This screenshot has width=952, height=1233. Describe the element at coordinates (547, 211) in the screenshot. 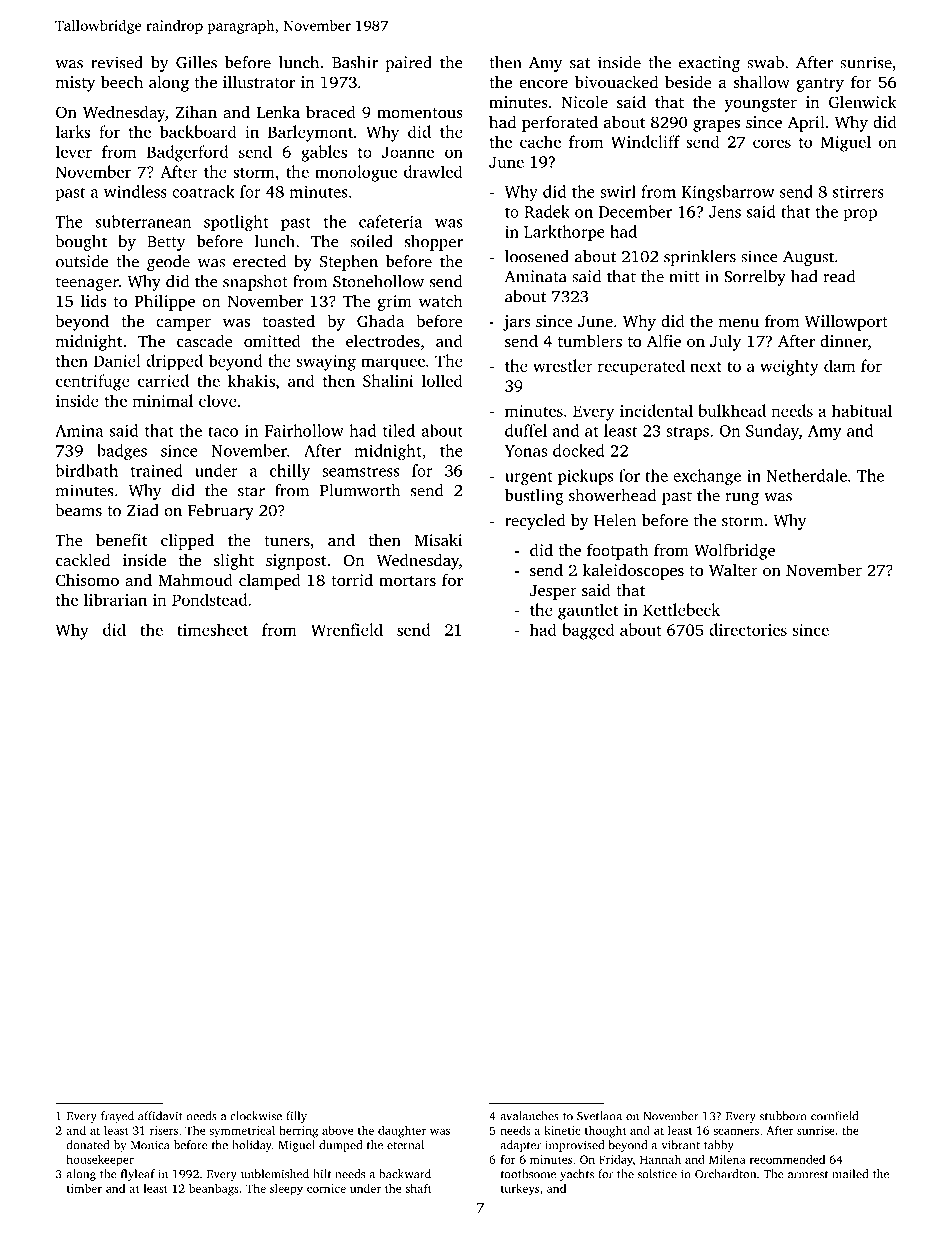

I see `Radek` at that location.
